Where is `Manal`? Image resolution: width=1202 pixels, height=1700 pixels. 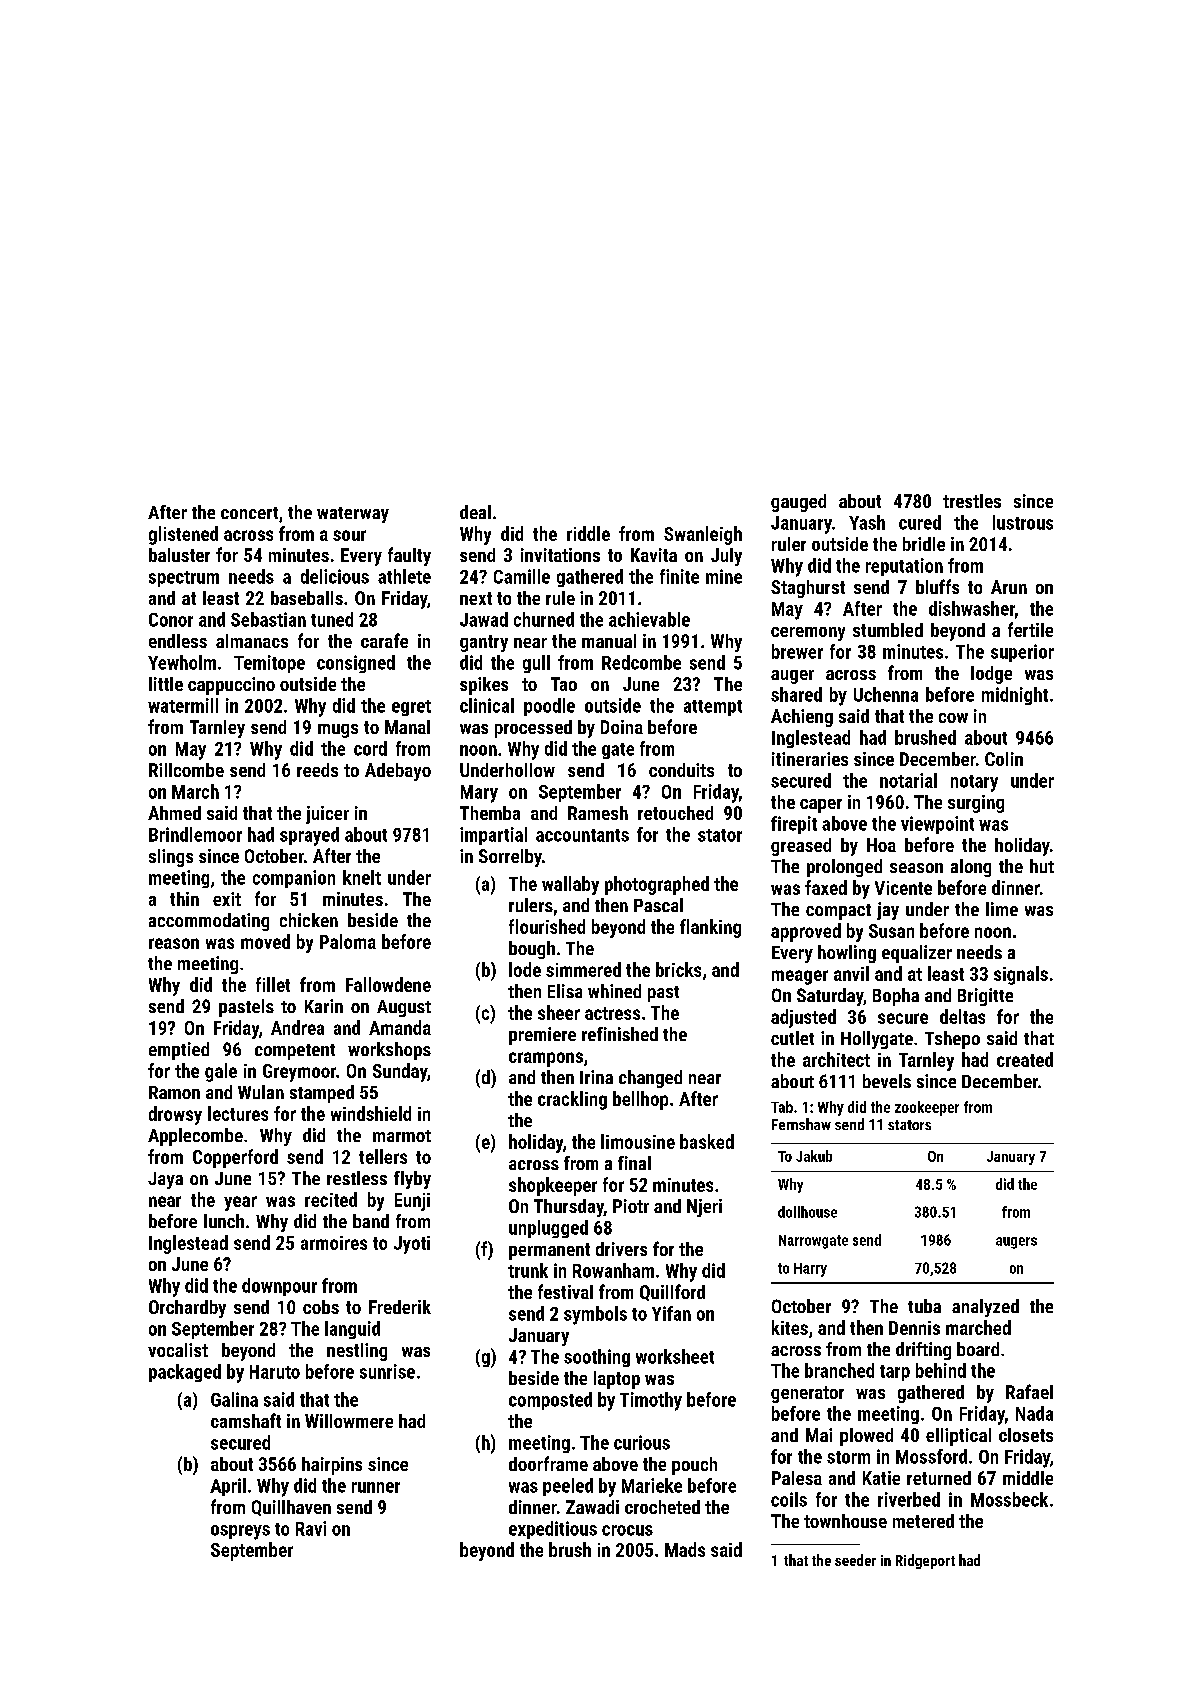
Manal is located at coordinates (407, 727).
